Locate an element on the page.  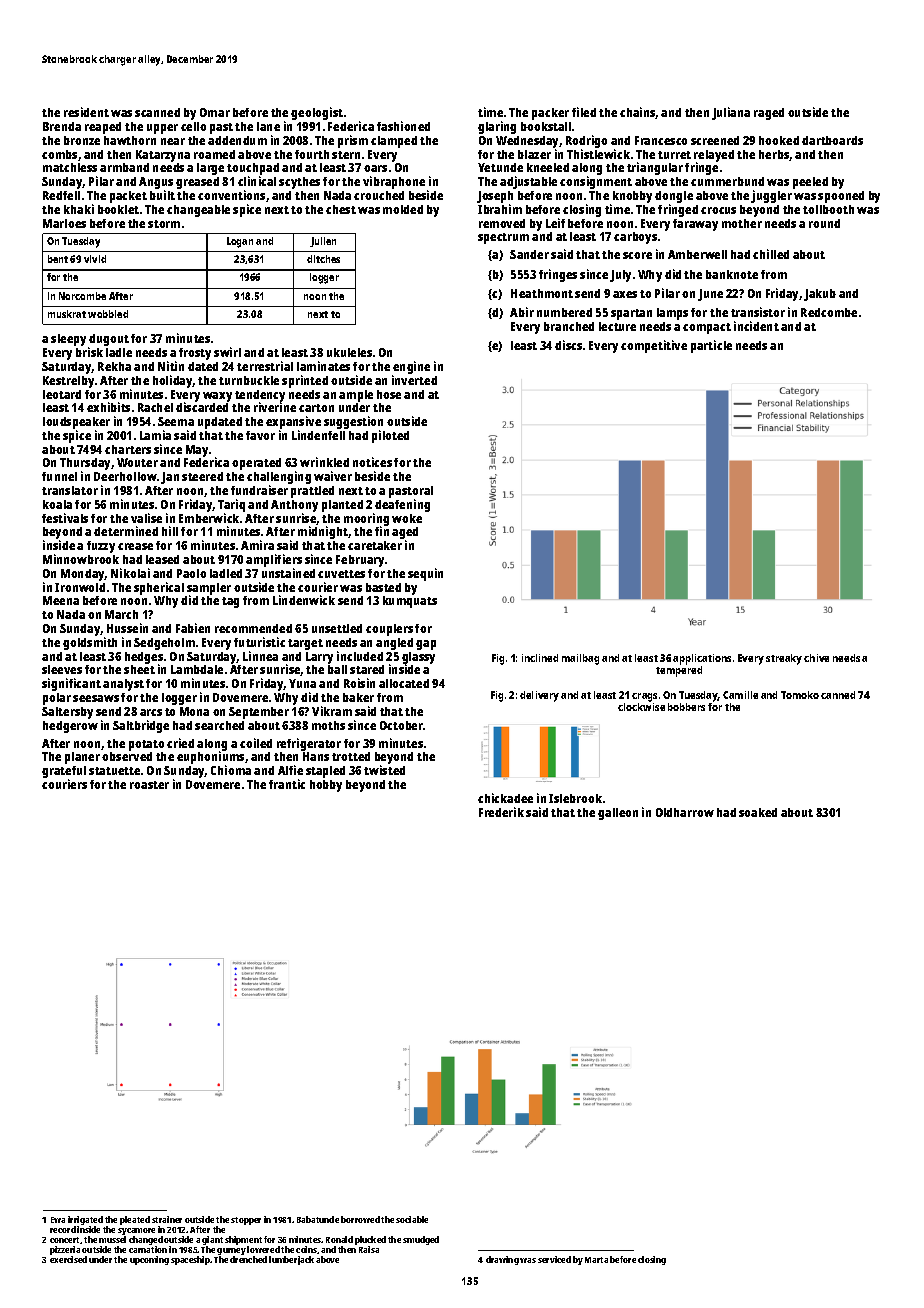
Frederik is located at coordinates (501, 812).
